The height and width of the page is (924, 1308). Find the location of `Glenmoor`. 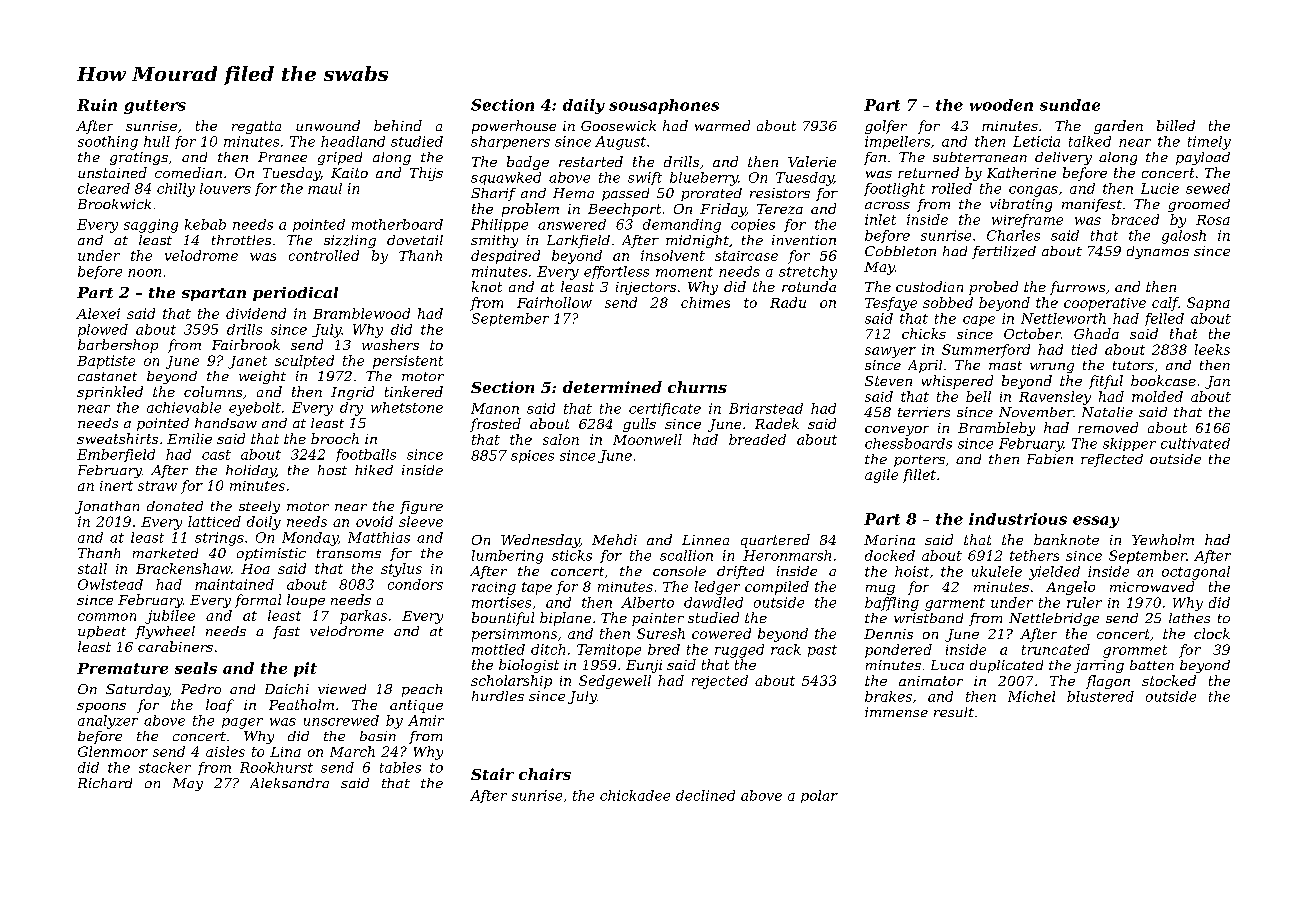

Glenmoor is located at coordinates (113, 751).
